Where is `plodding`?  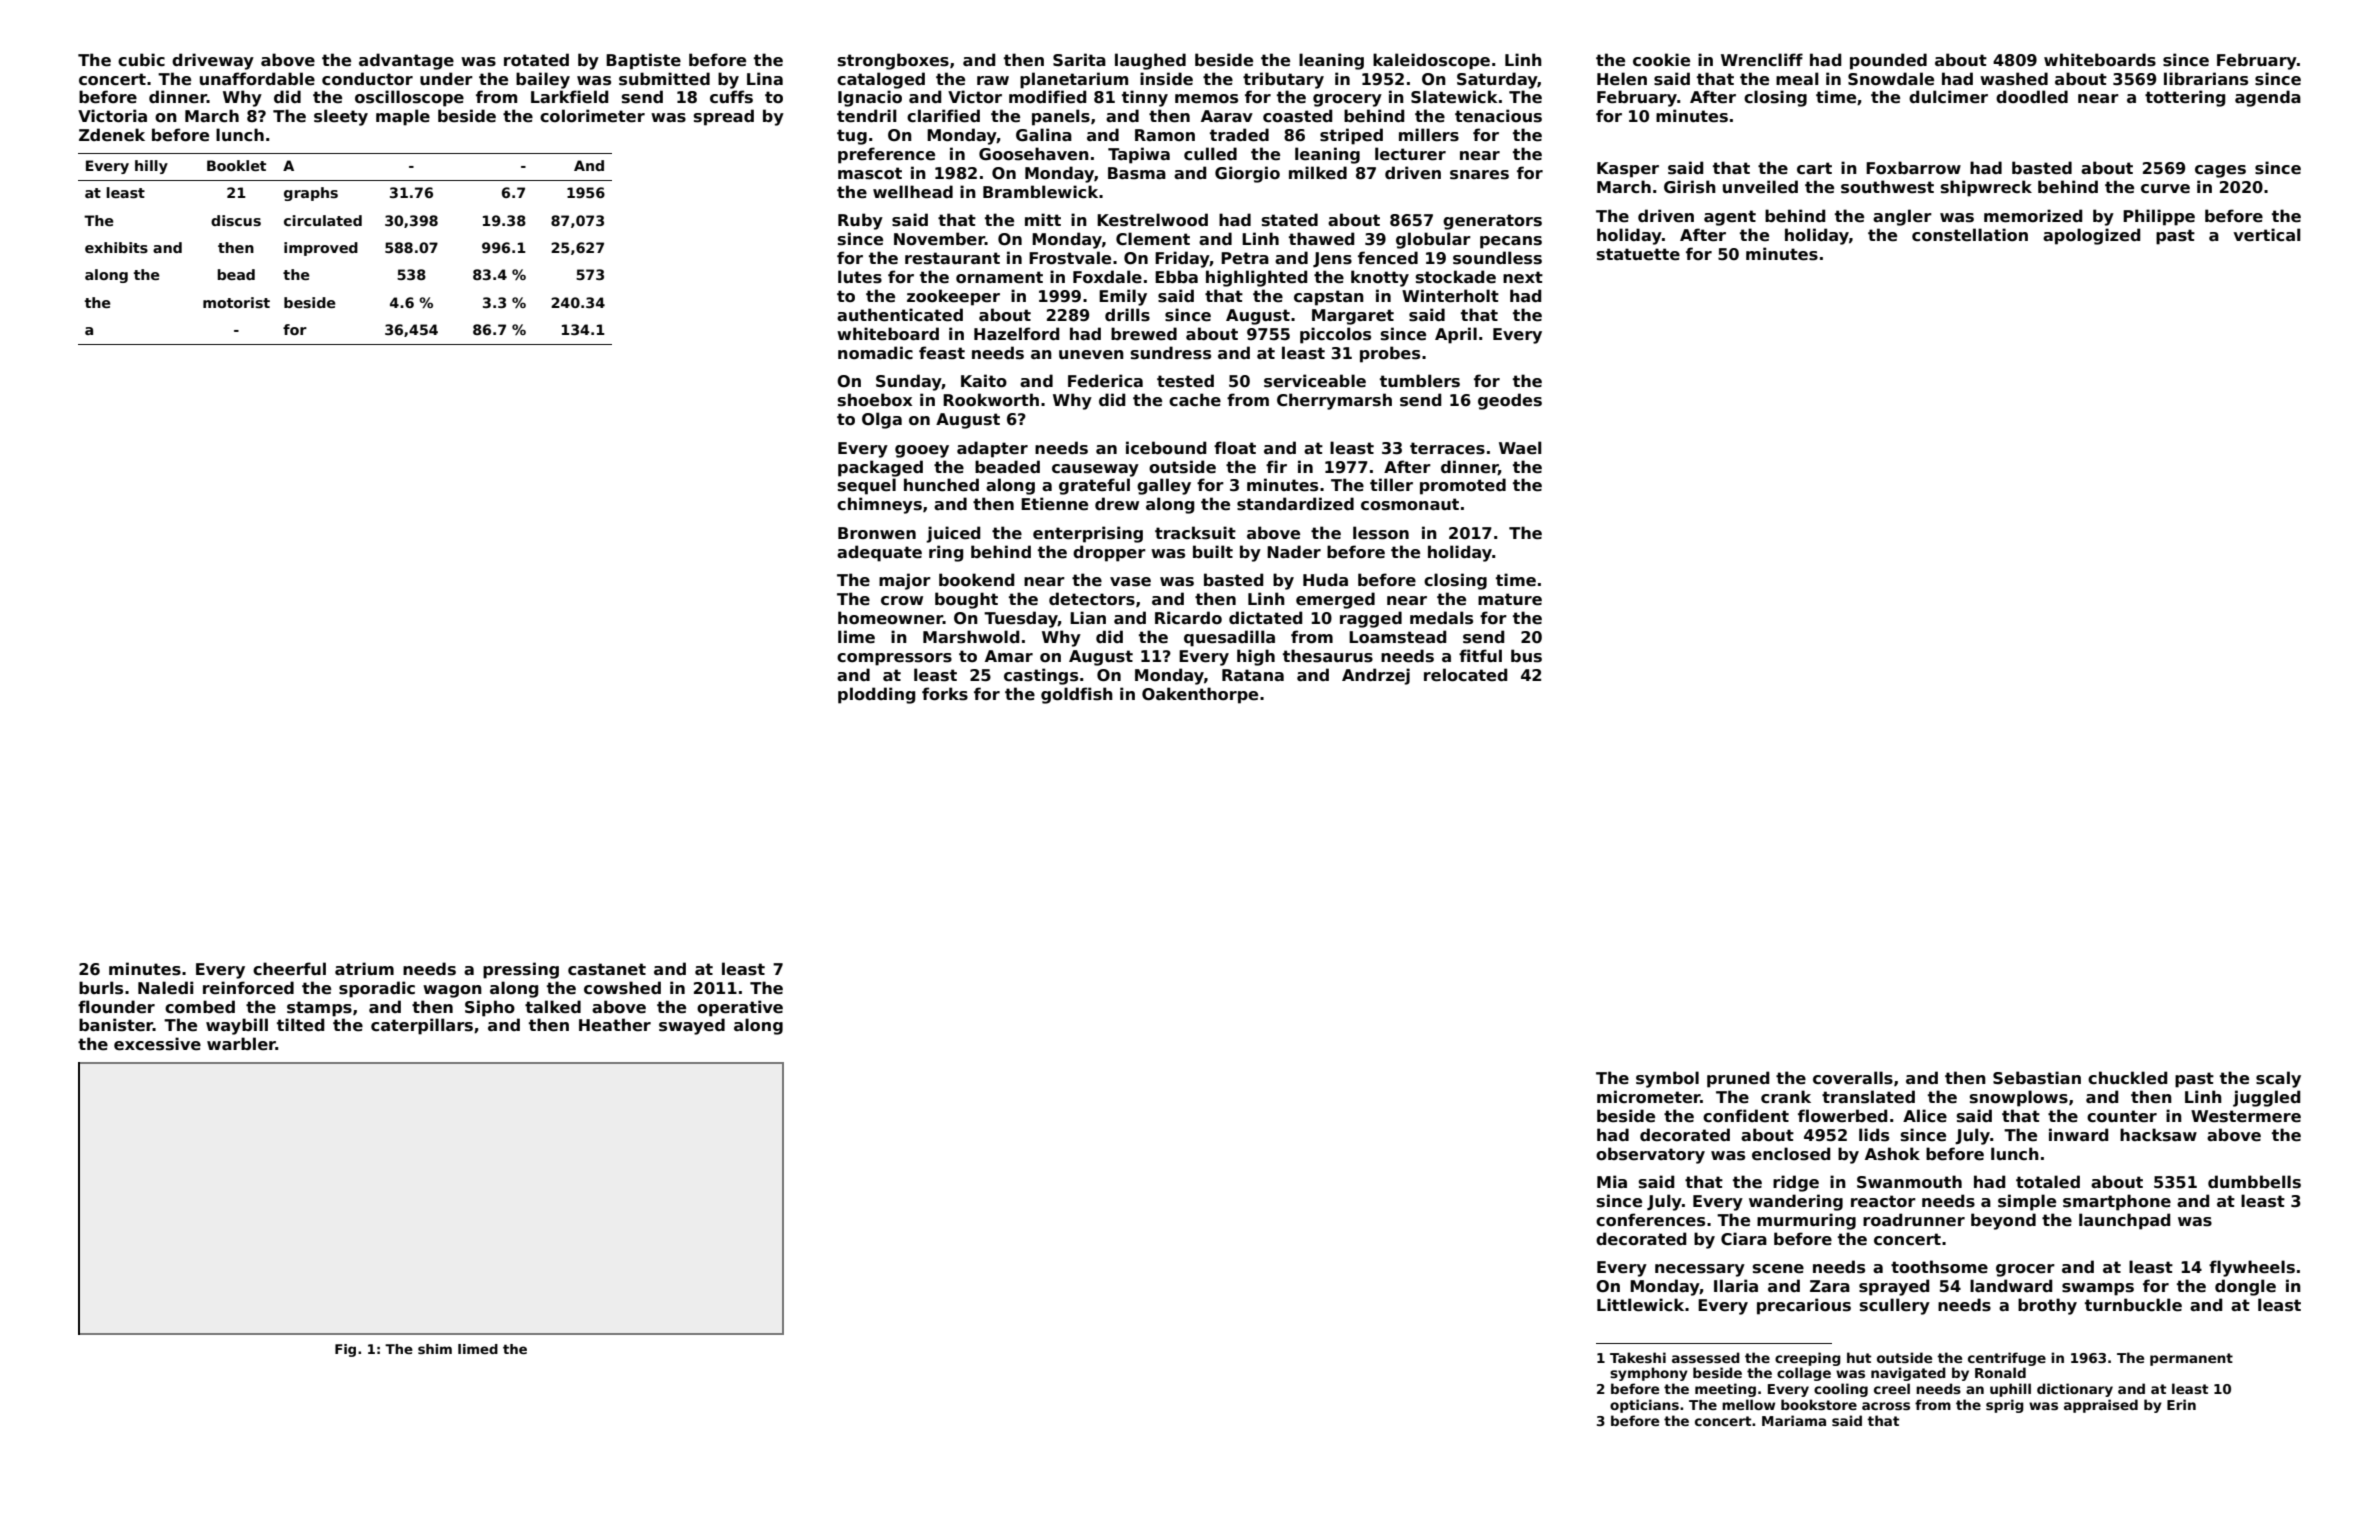
plodding is located at coordinates (876, 695).
